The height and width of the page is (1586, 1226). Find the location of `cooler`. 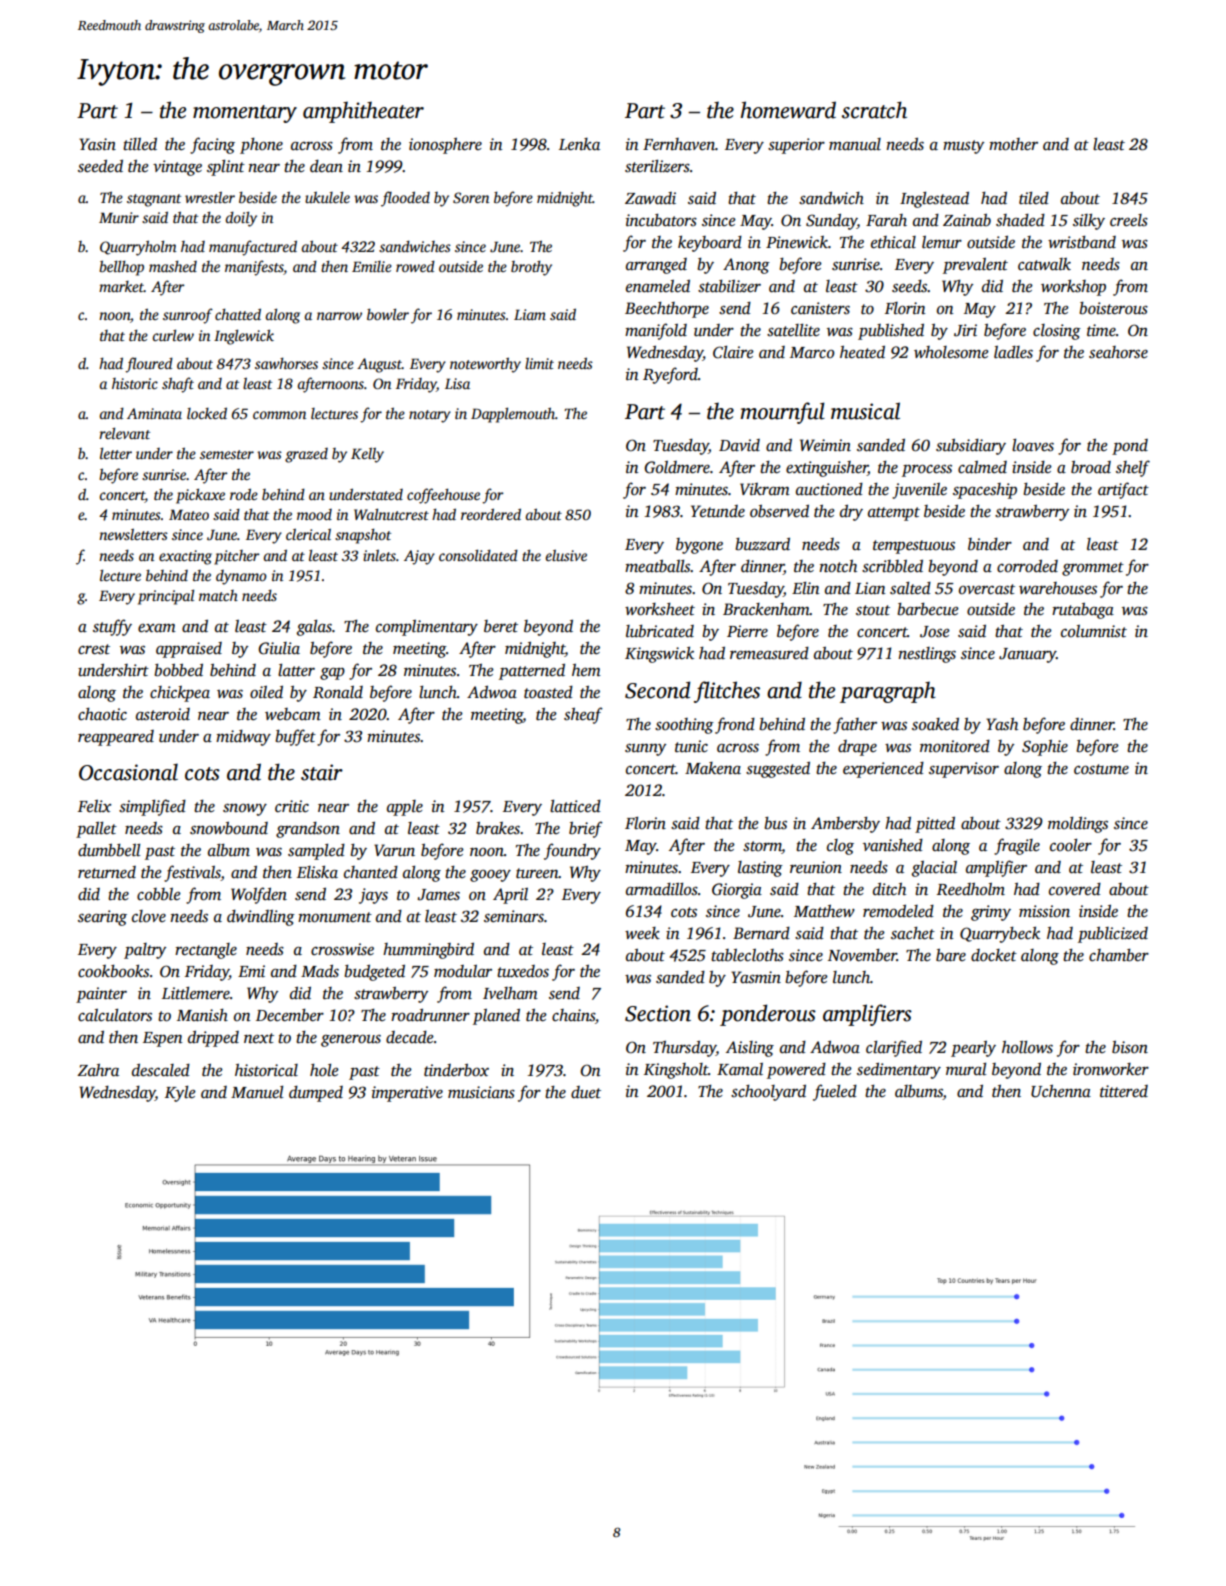

cooler is located at coordinates (1071, 845).
